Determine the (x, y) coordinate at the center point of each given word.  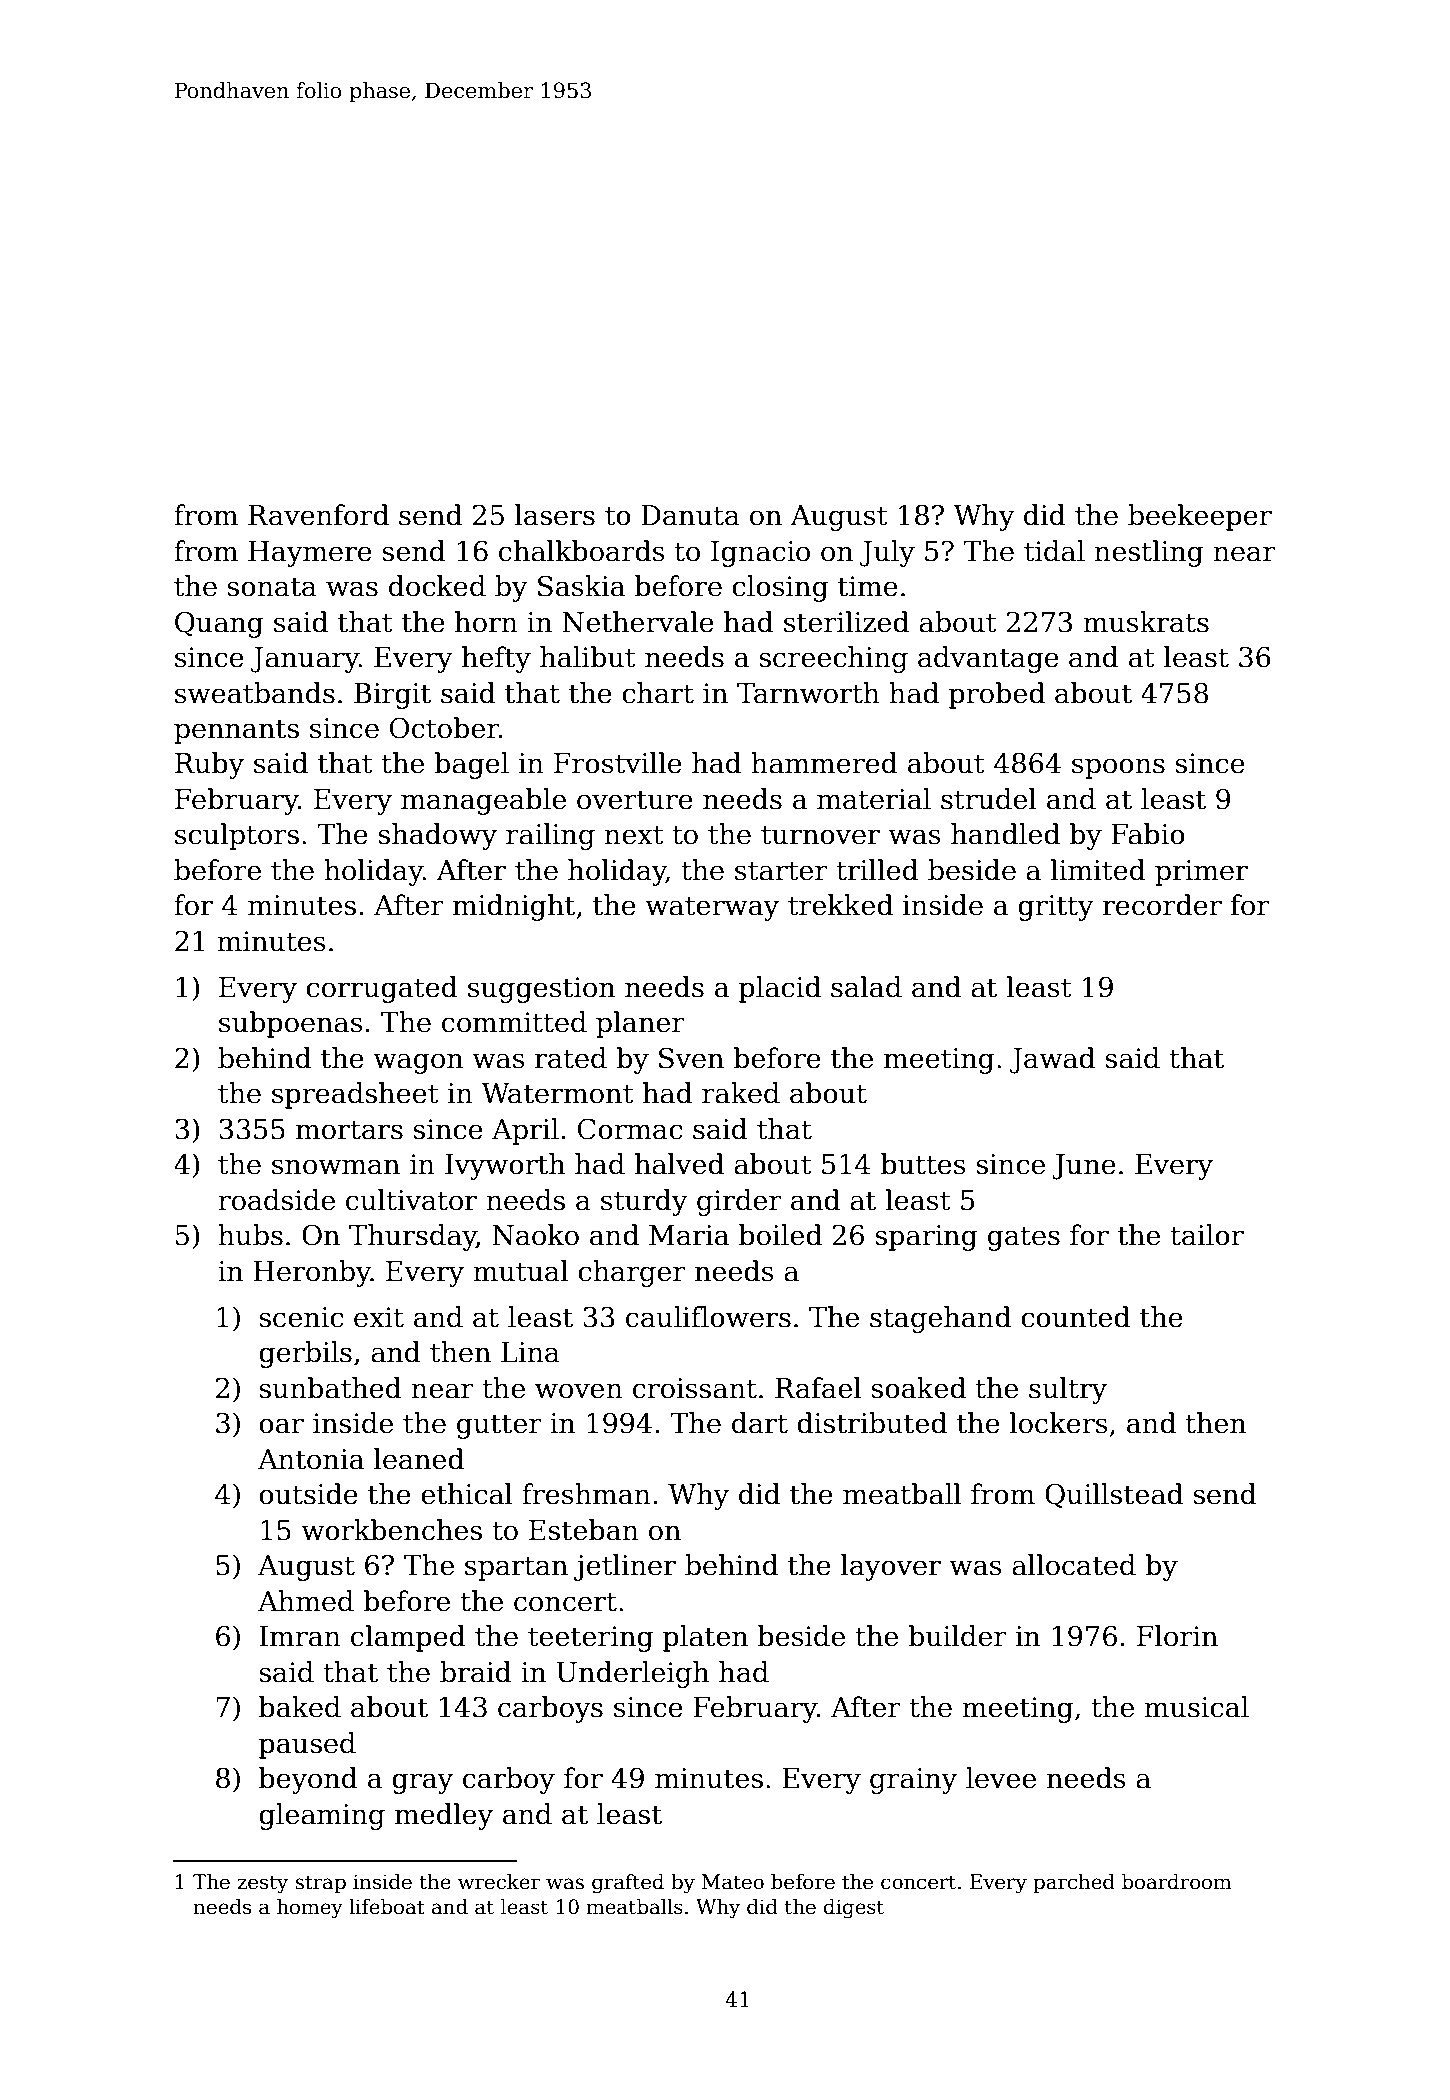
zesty (262, 1884)
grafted (628, 1884)
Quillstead (1114, 1495)
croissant (695, 1388)
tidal (1054, 551)
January (305, 660)
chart (658, 693)
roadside (276, 1200)
